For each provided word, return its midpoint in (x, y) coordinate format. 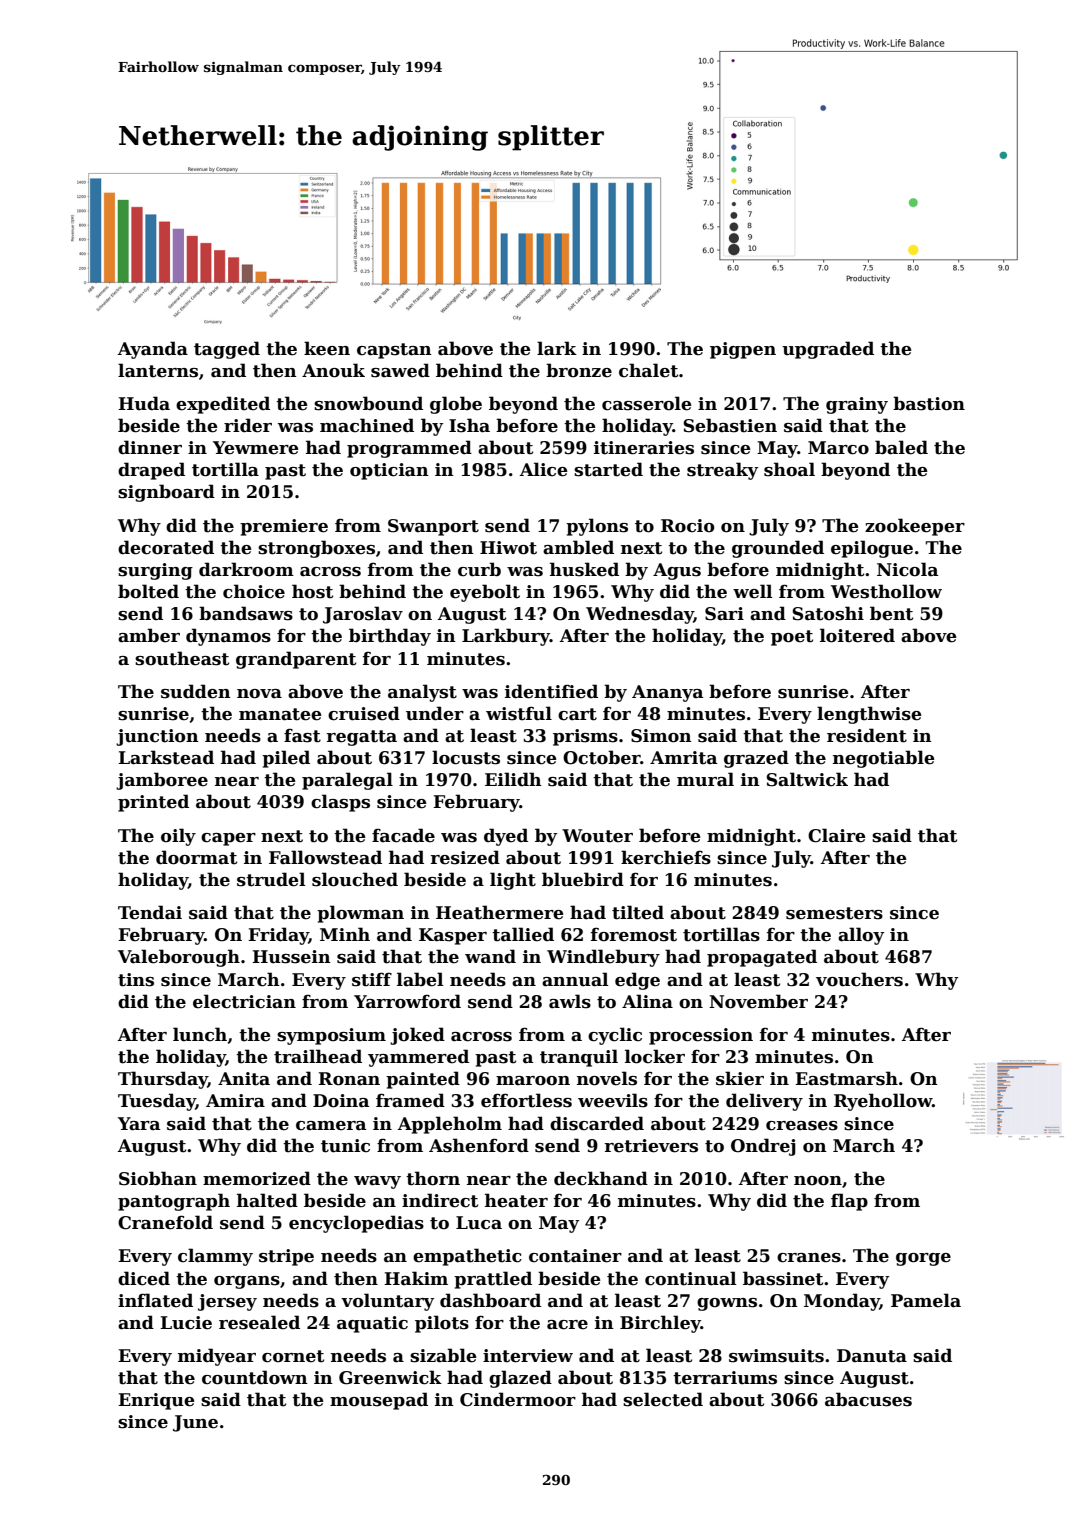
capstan (394, 351)
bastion (929, 403)
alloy (861, 936)
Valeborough (179, 958)
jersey (227, 1302)
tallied (523, 934)
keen (327, 348)
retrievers (651, 1146)
